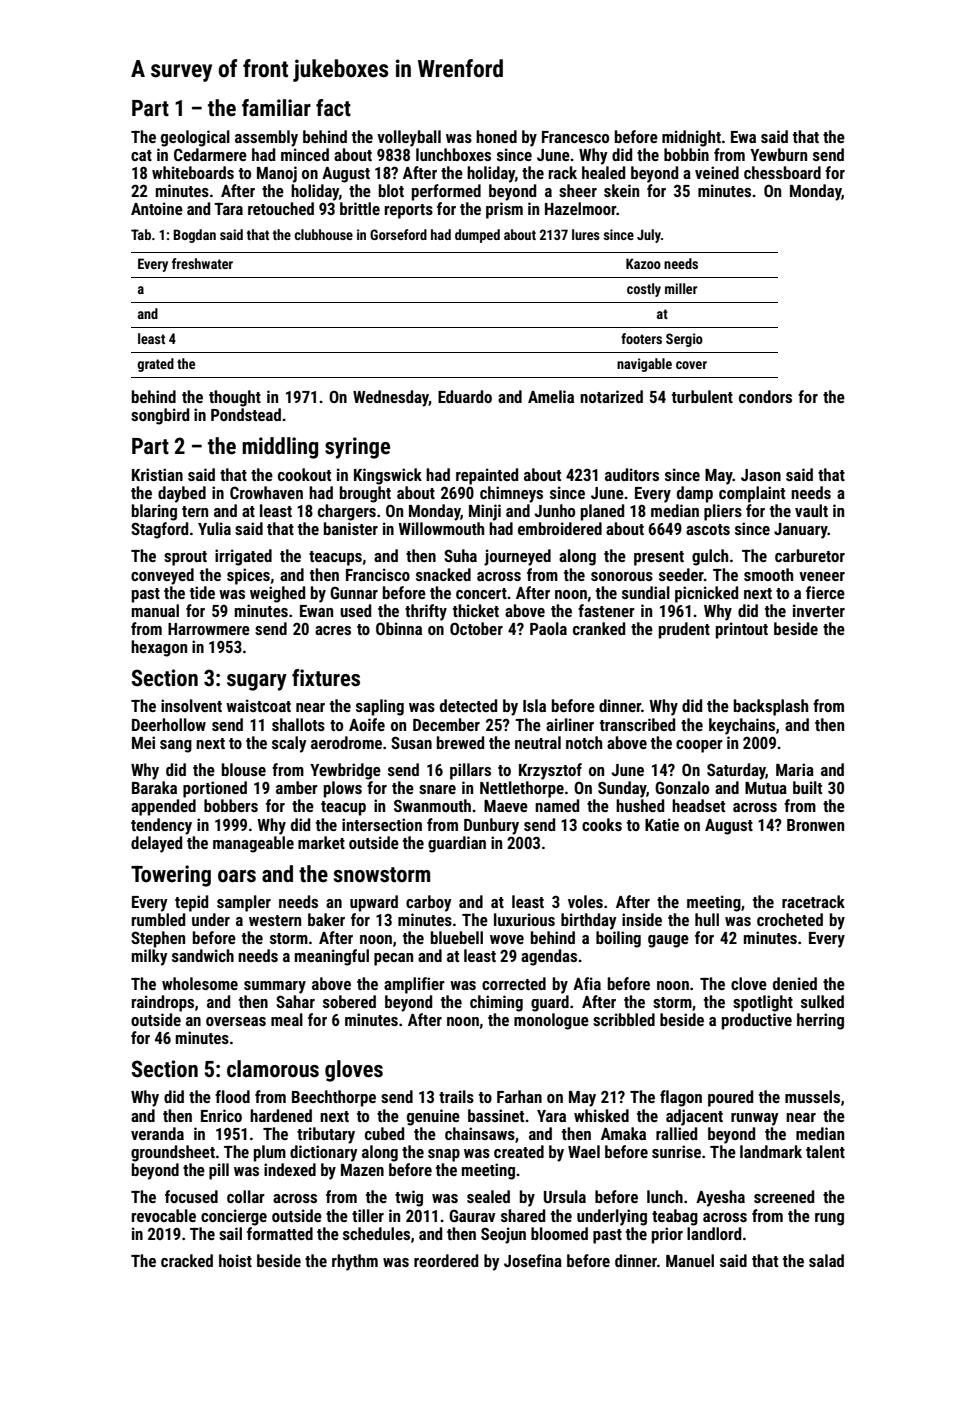  Describe the element at coordinates (195, 138) in the image. I see `geological` at that location.
